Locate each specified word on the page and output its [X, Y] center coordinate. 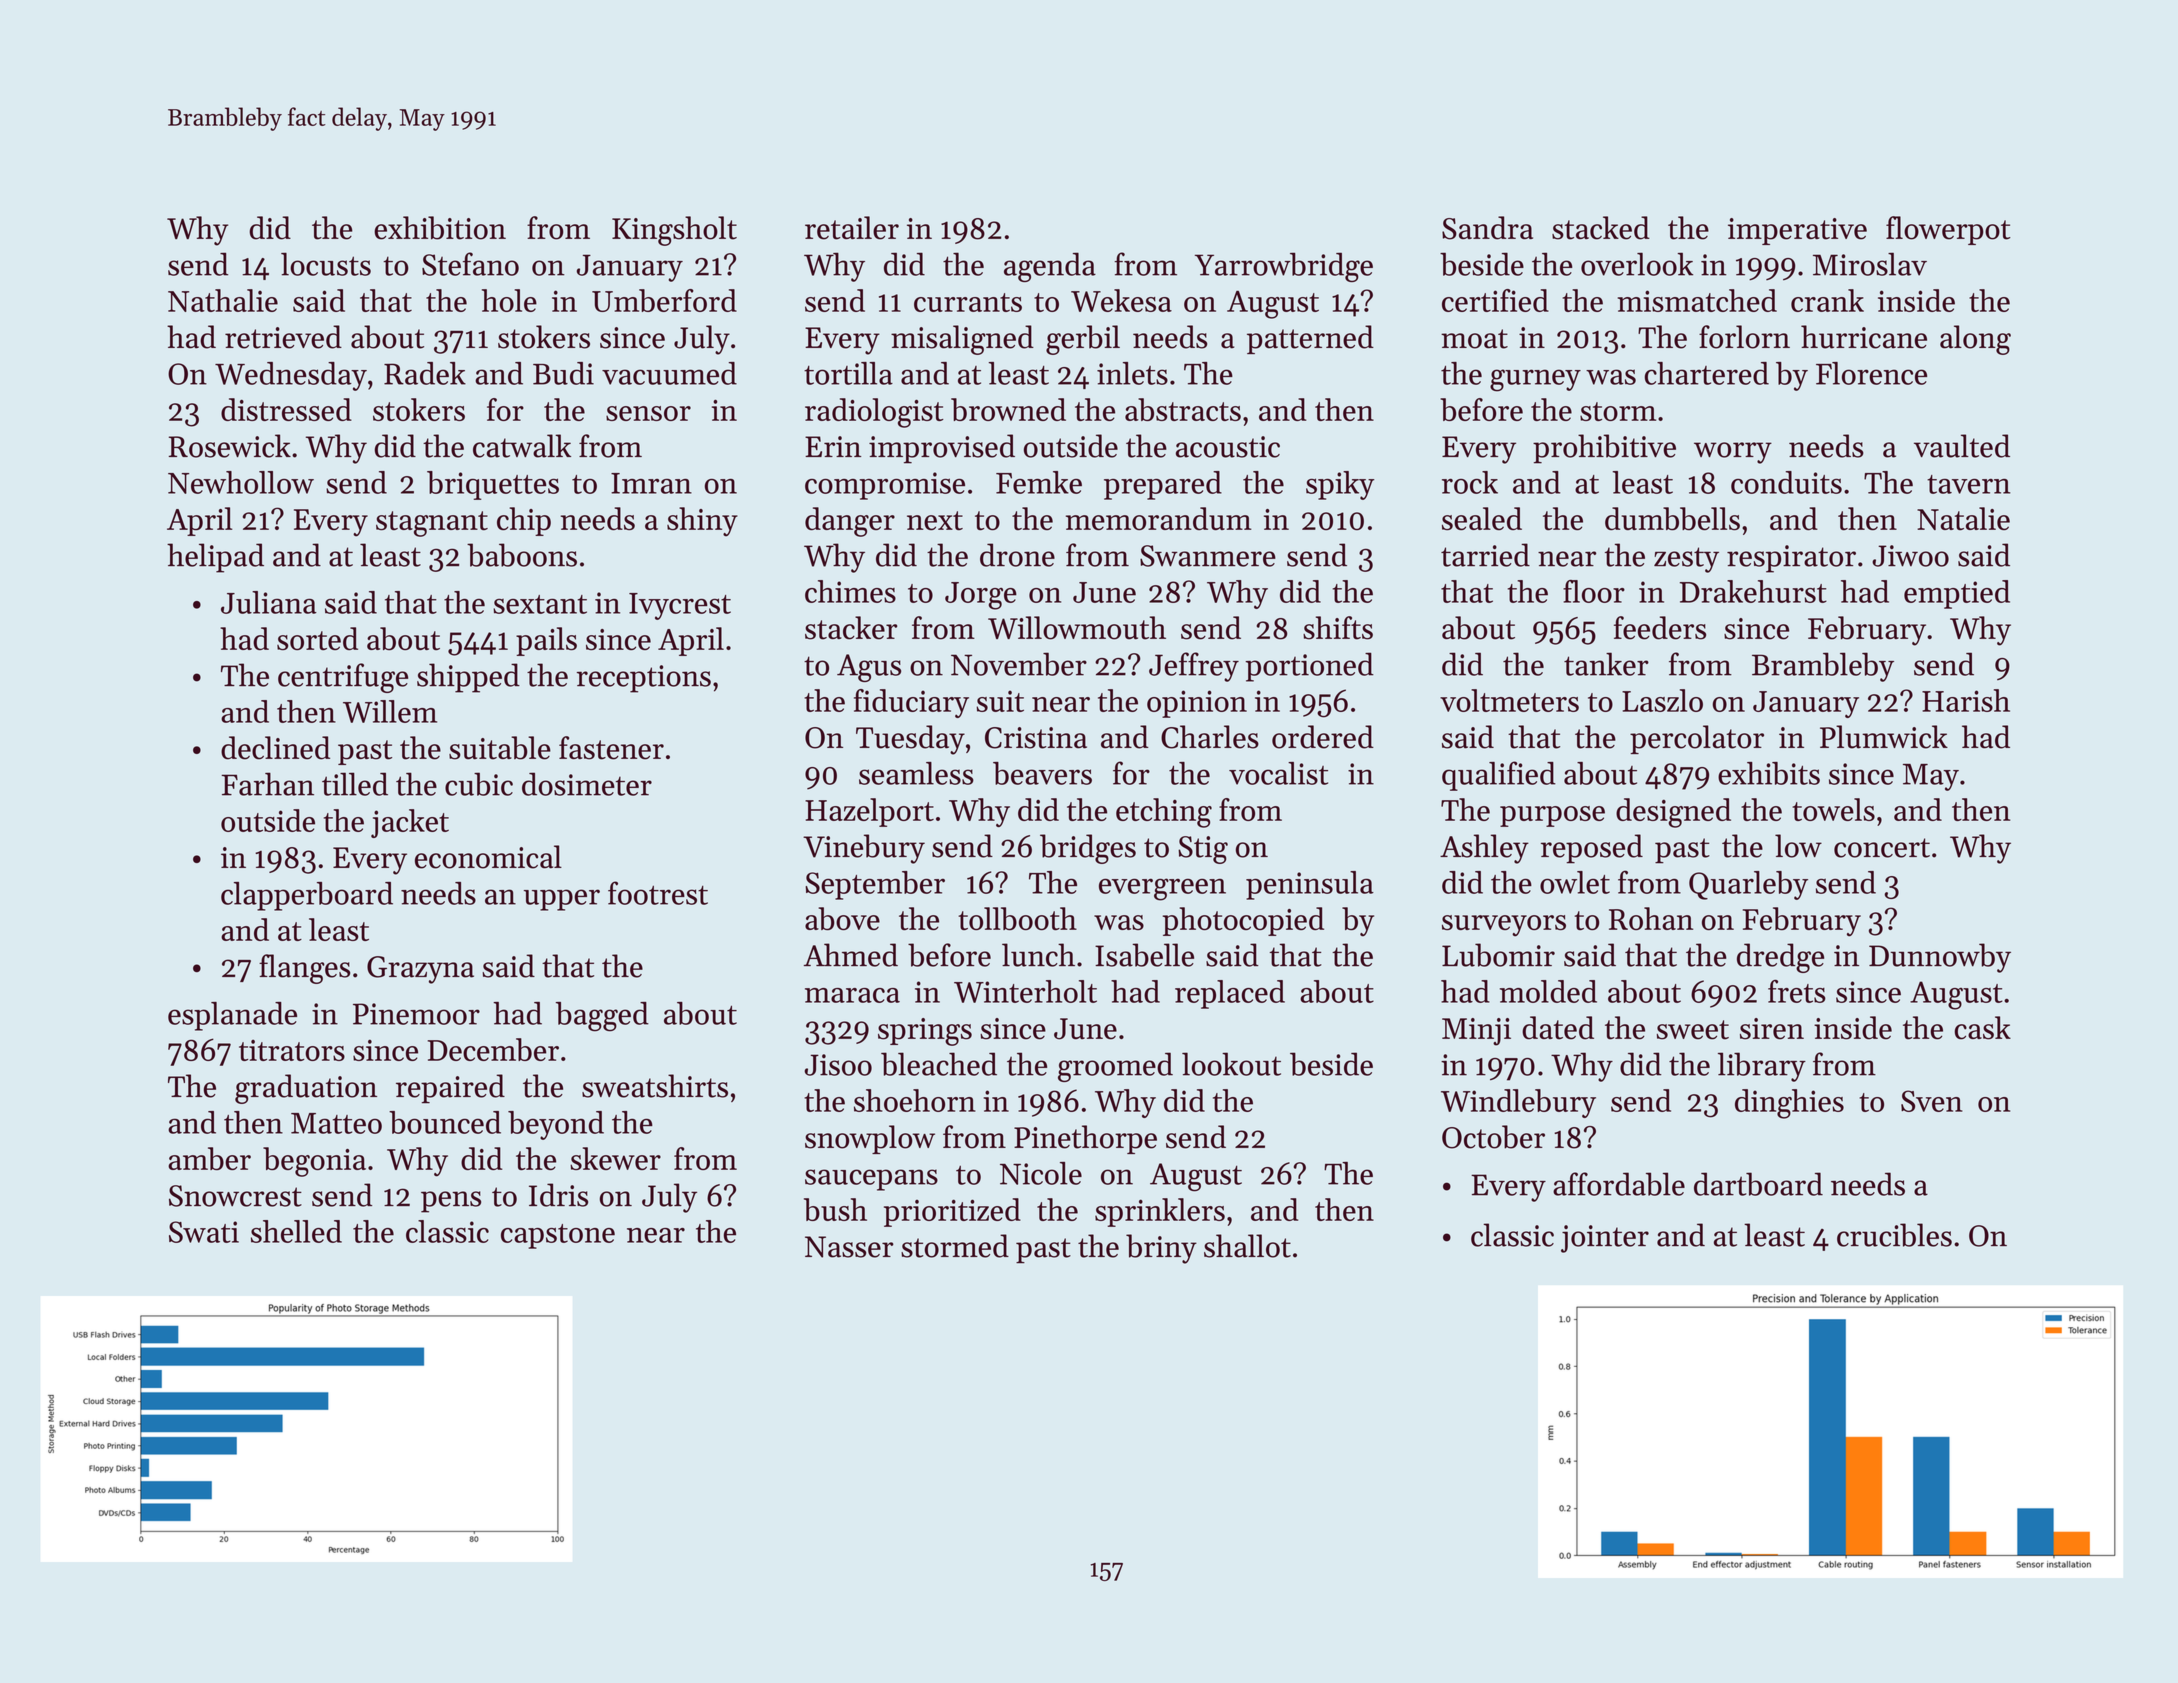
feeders [1660, 628]
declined [275, 748]
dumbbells [1672, 518]
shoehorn [915, 1100]
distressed [286, 409]
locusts [326, 264]
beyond [556, 1125]
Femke [1039, 482]
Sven [1932, 1101]
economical [488, 857]
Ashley [1484, 849]
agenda [1050, 267]
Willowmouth [1077, 628]
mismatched [1697, 300]
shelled [296, 1231]
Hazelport [869, 812]
